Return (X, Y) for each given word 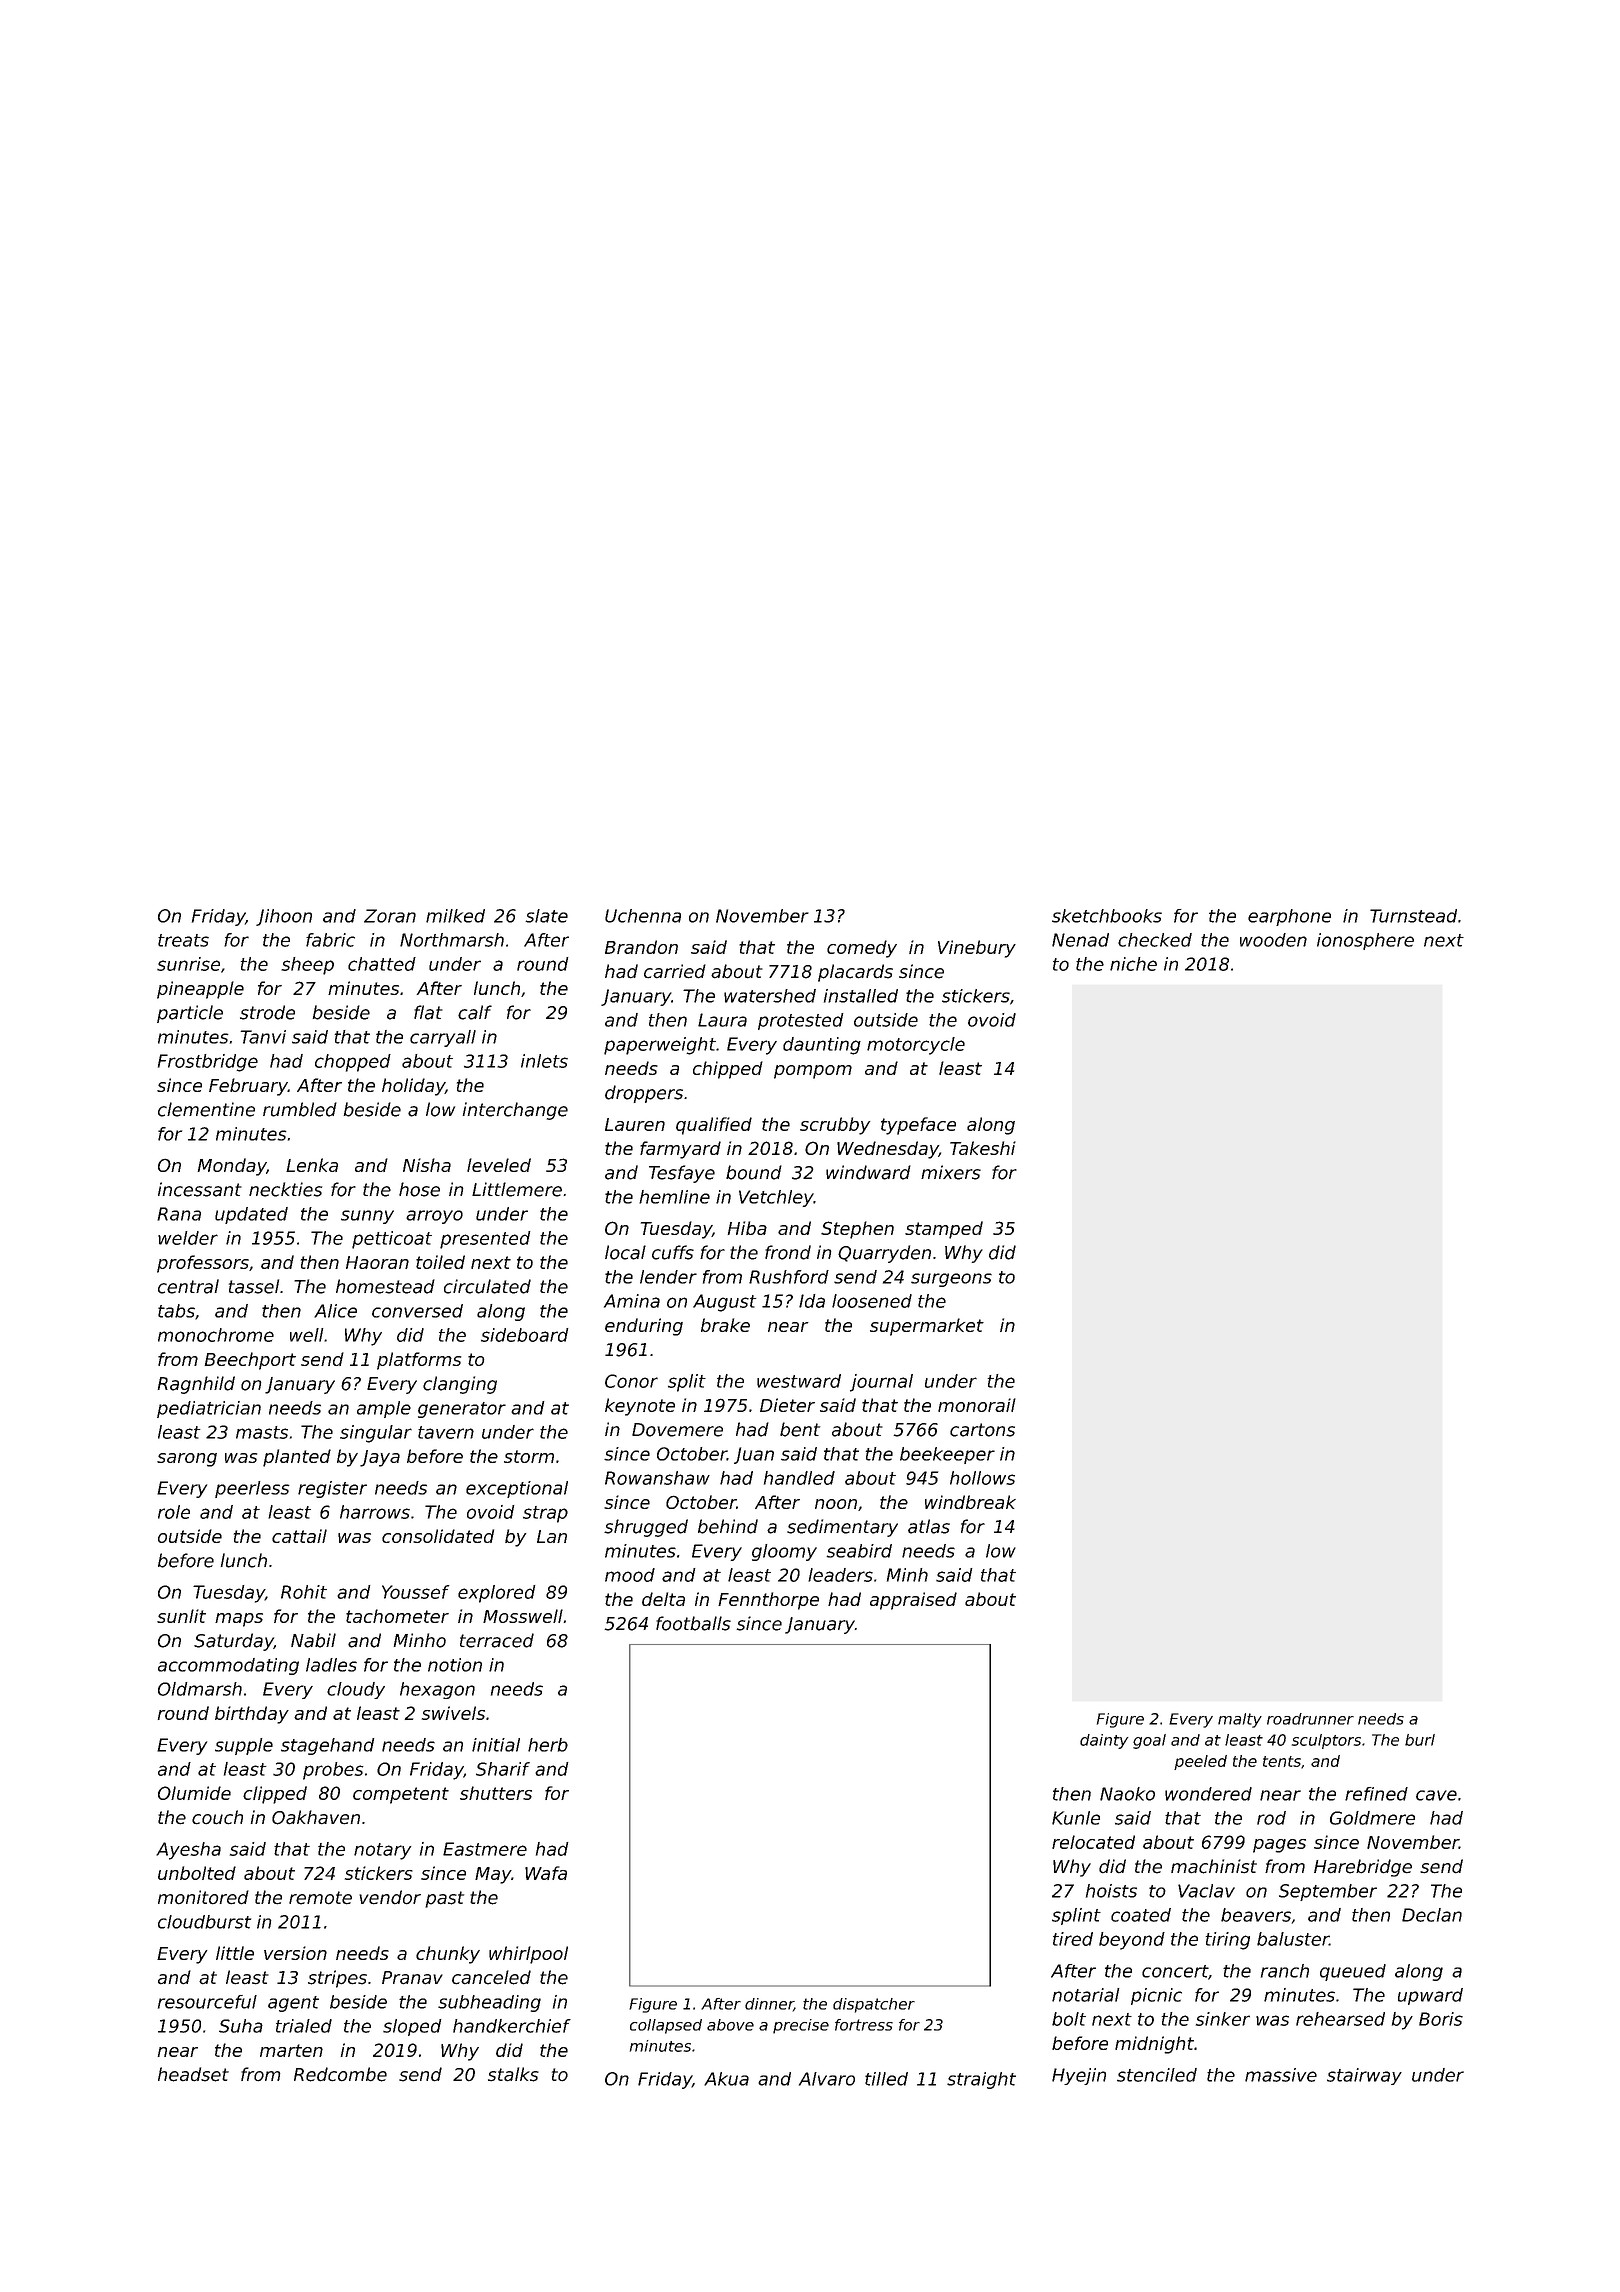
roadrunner (1310, 1719)
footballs (693, 1623)
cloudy (356, 1690)
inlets (544, 1061)
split (687, 1383)
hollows (982, 1478)
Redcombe (340, 2074)
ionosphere (1365, 941)
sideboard (524, 1335)
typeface (918, 1126)
